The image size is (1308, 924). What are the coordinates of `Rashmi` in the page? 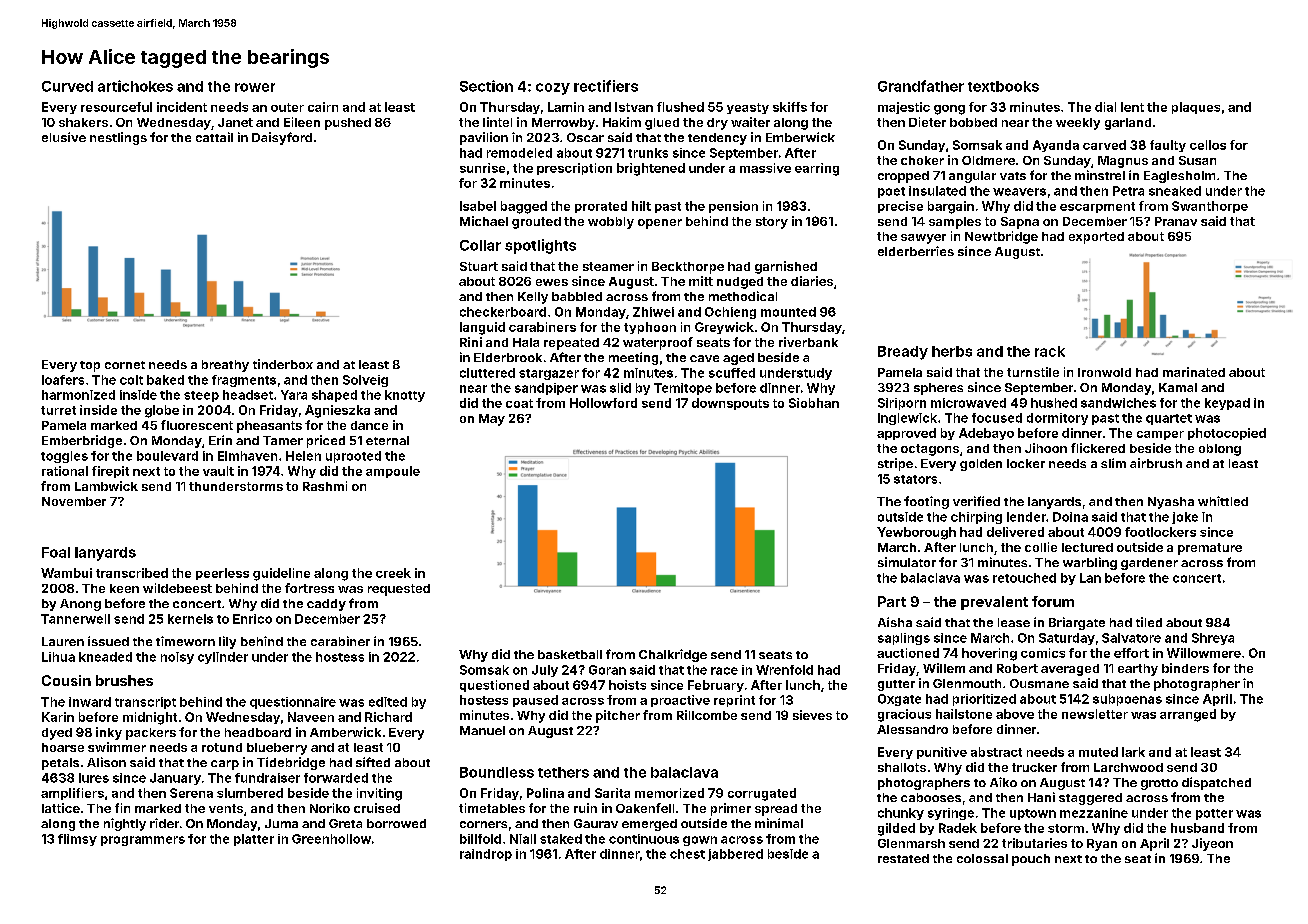 It's located at (325, 486).
